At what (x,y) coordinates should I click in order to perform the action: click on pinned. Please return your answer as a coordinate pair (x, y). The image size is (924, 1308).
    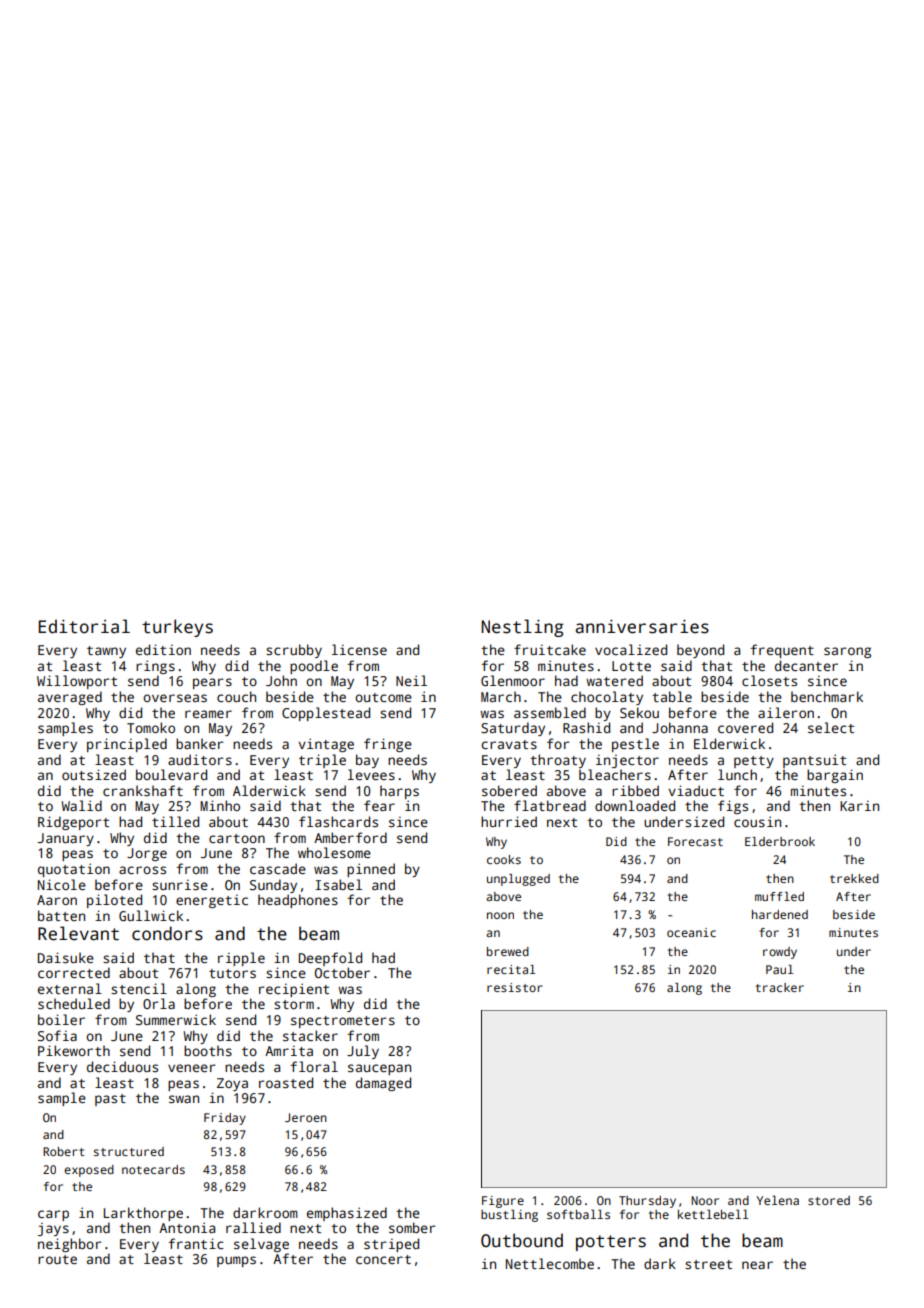
    Looking at the image, I should click on (371, 870).
